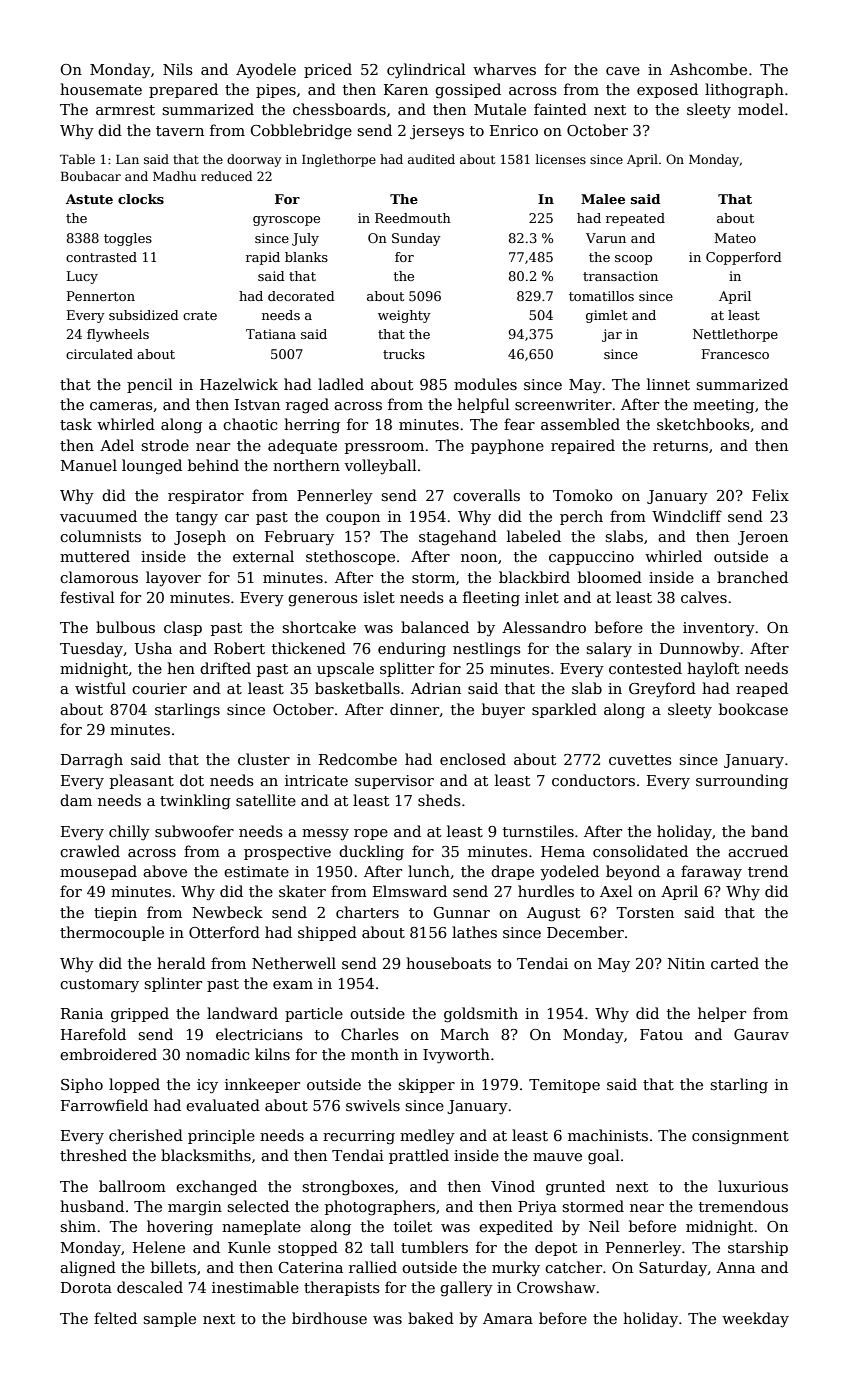  I want to click on goldsmith, so click(481, 1015).
